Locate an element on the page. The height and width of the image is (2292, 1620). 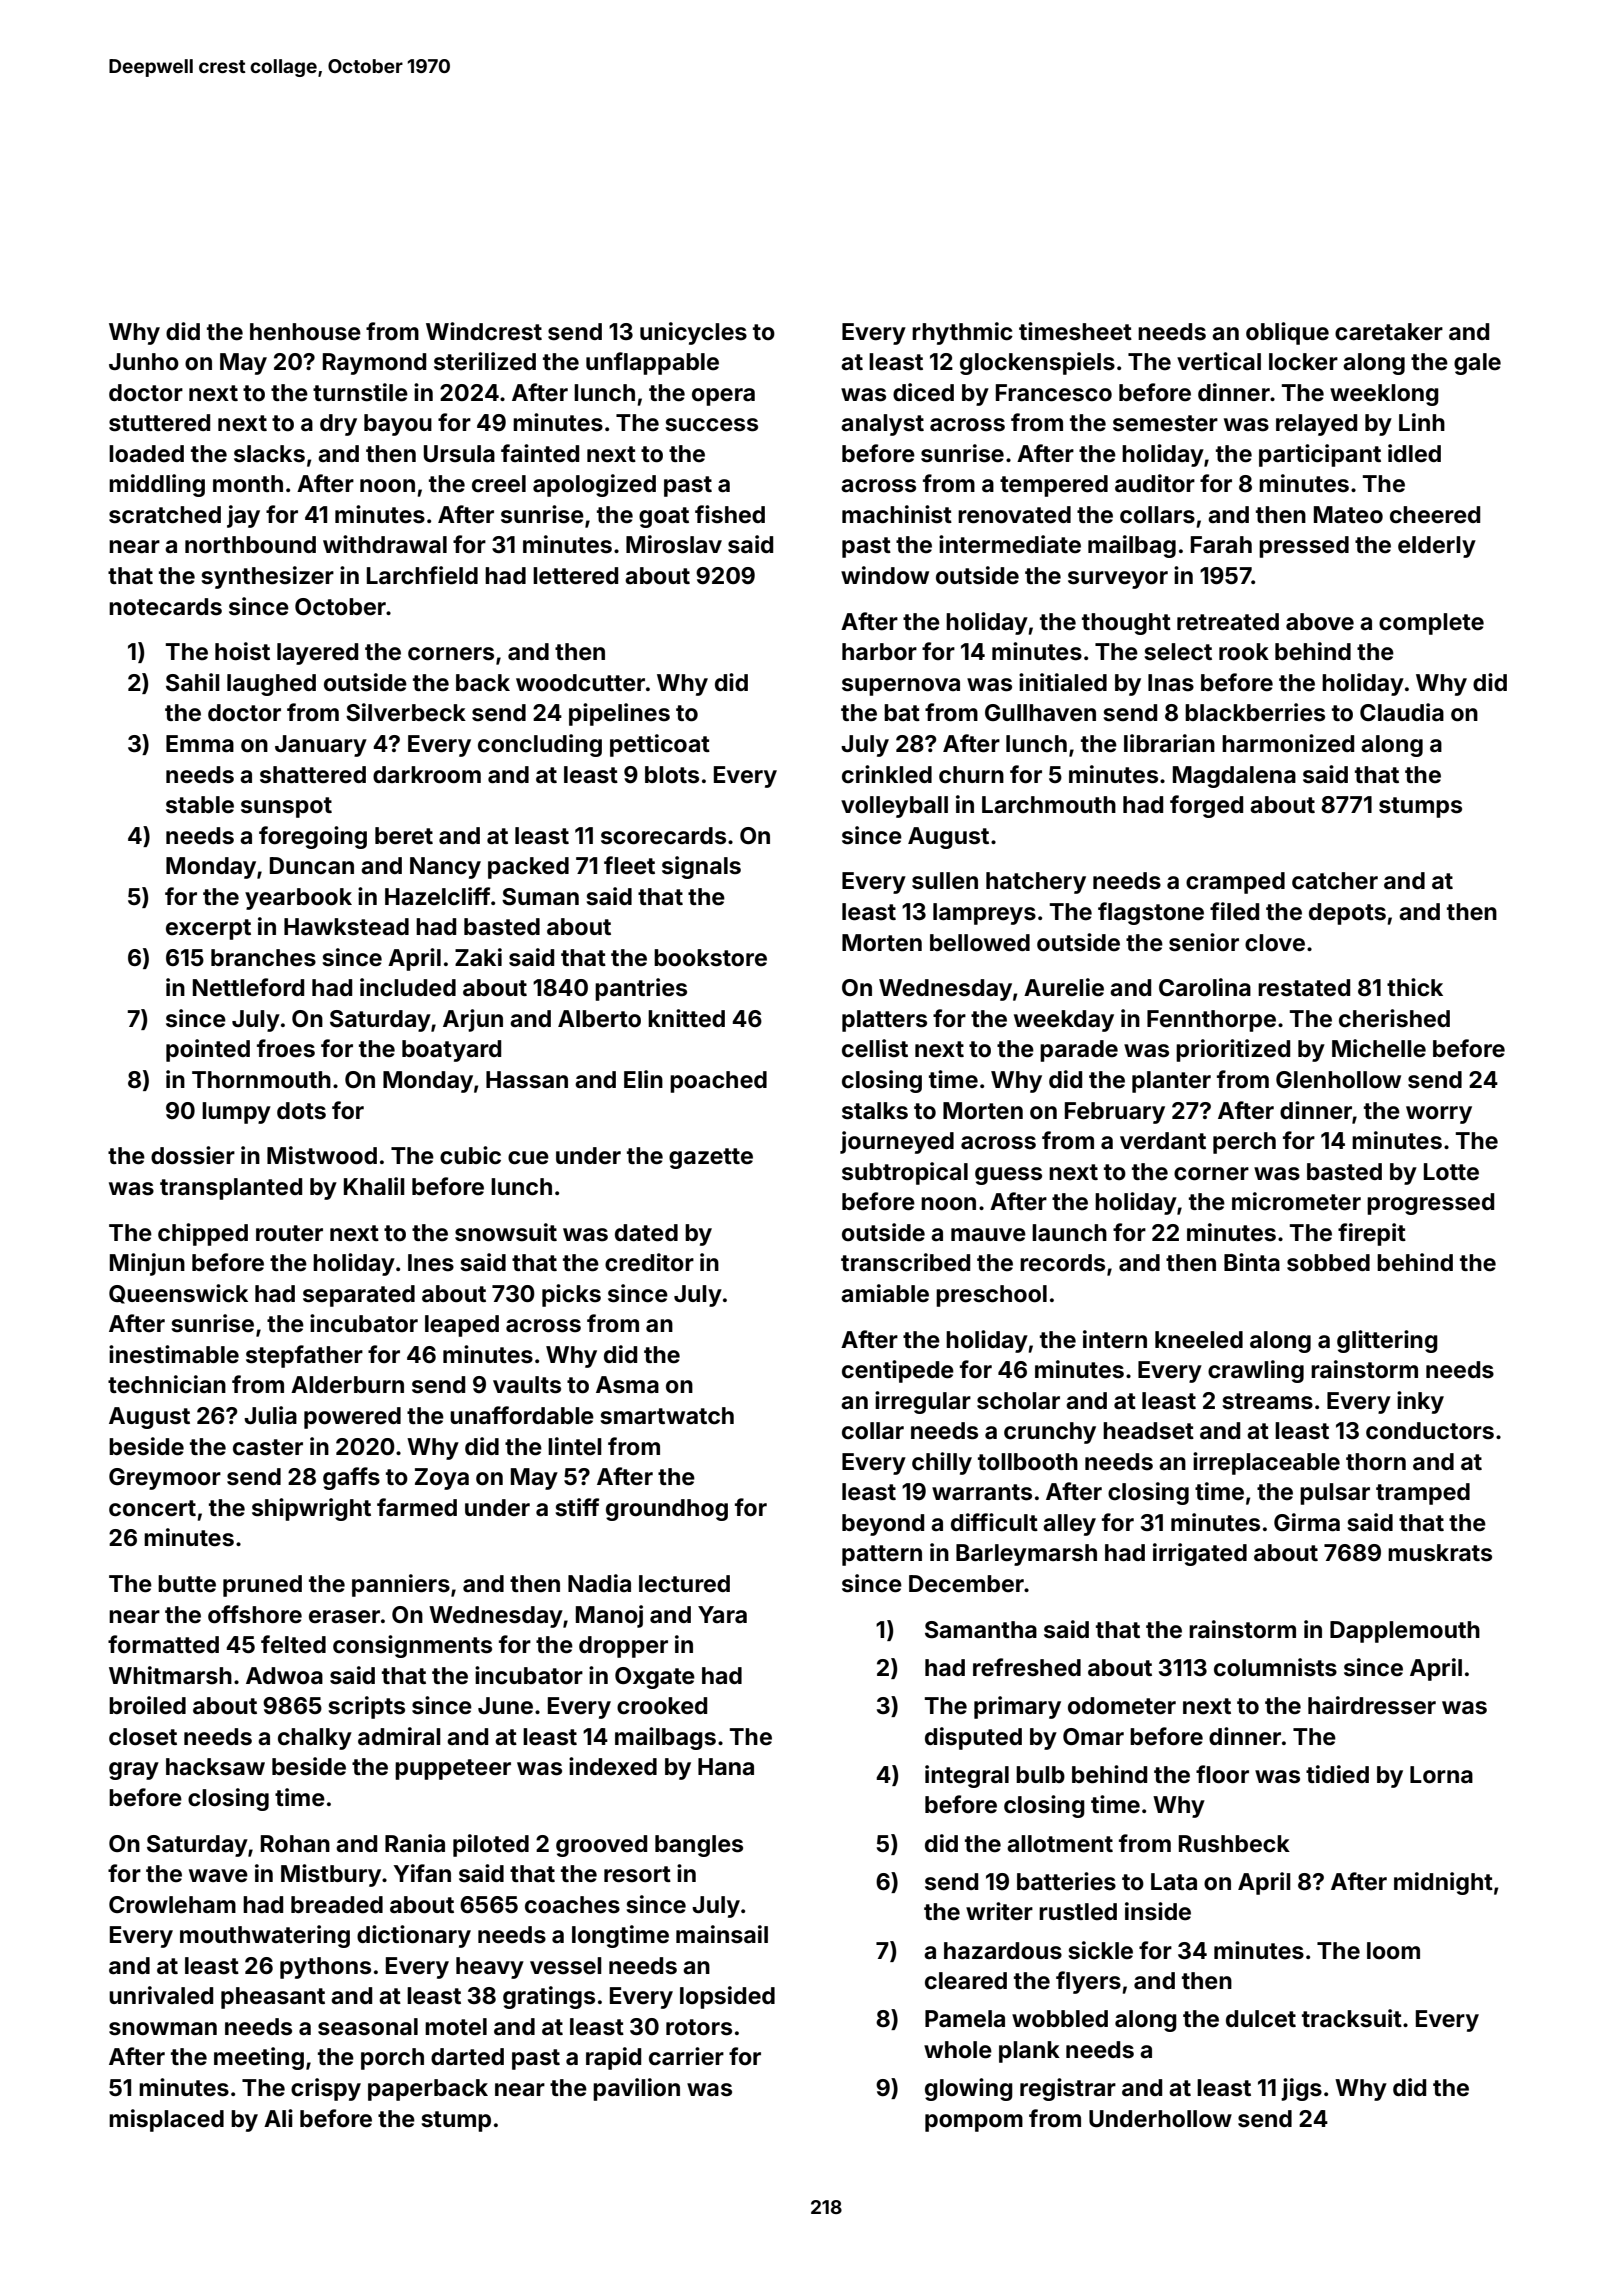
shipwright is located at coordinates (311, 1509).
